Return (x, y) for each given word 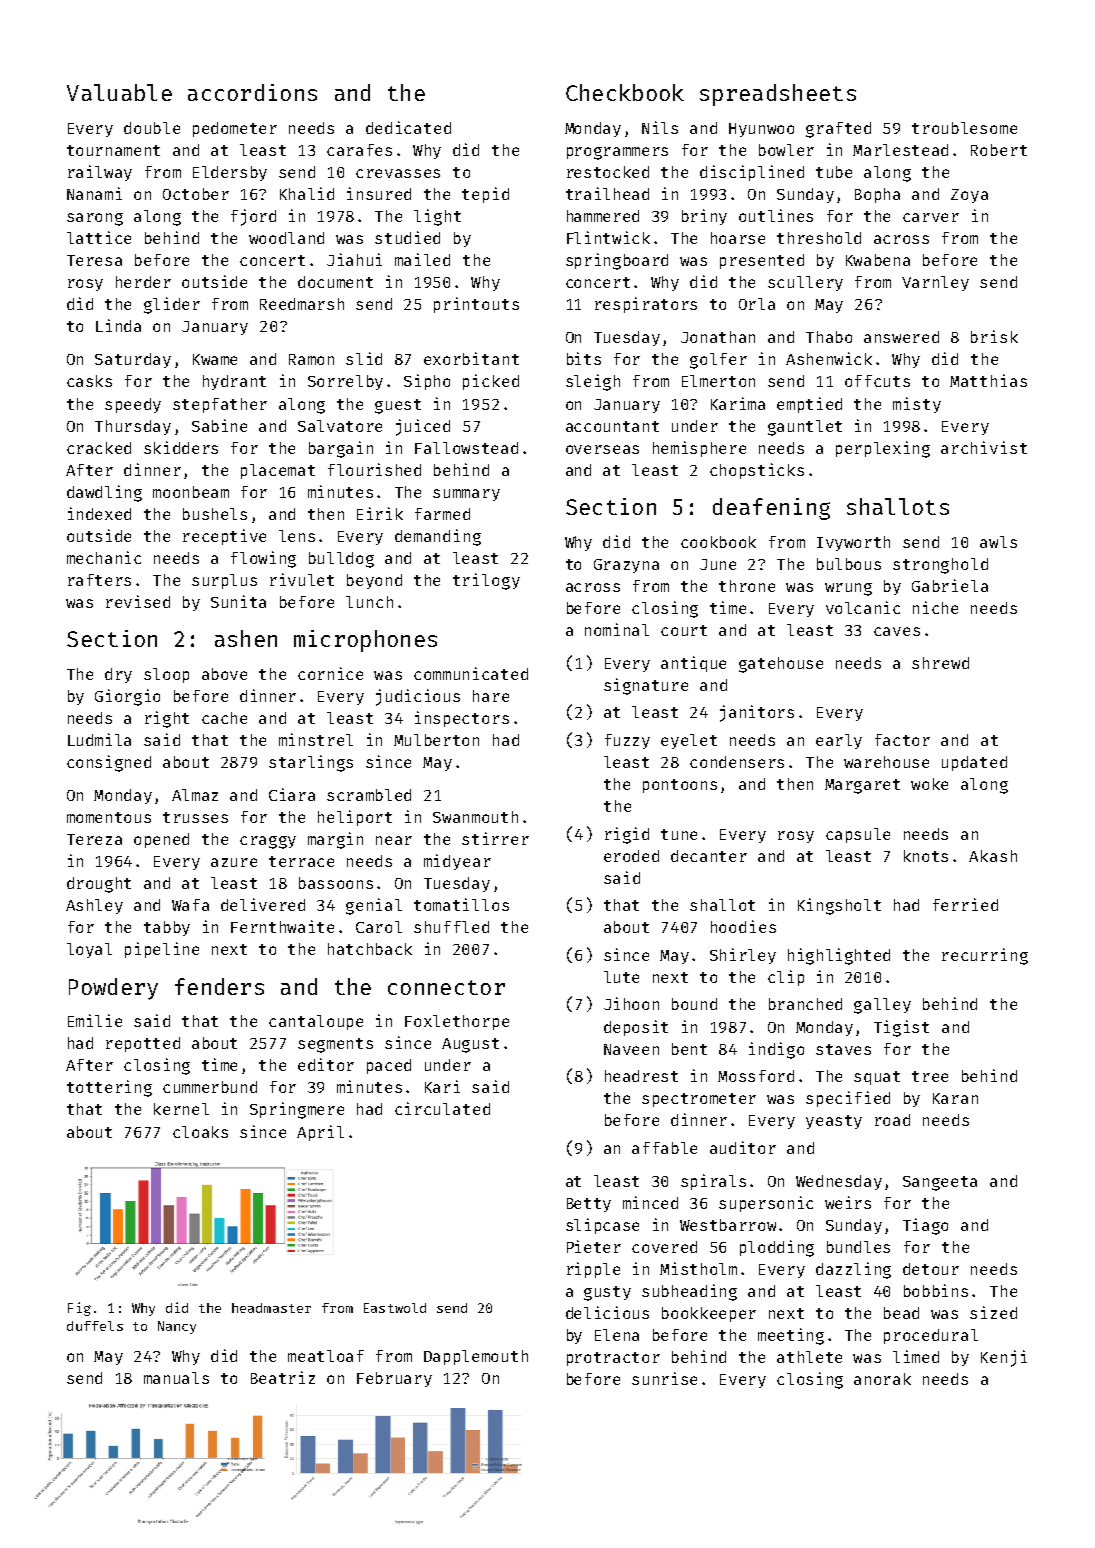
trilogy (486, 581)
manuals (176, 1378)
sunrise (664, 1378)
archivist (984, 447)
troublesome (964, 128)
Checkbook (625, 92)
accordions (252, 92)
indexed (99, 513)
